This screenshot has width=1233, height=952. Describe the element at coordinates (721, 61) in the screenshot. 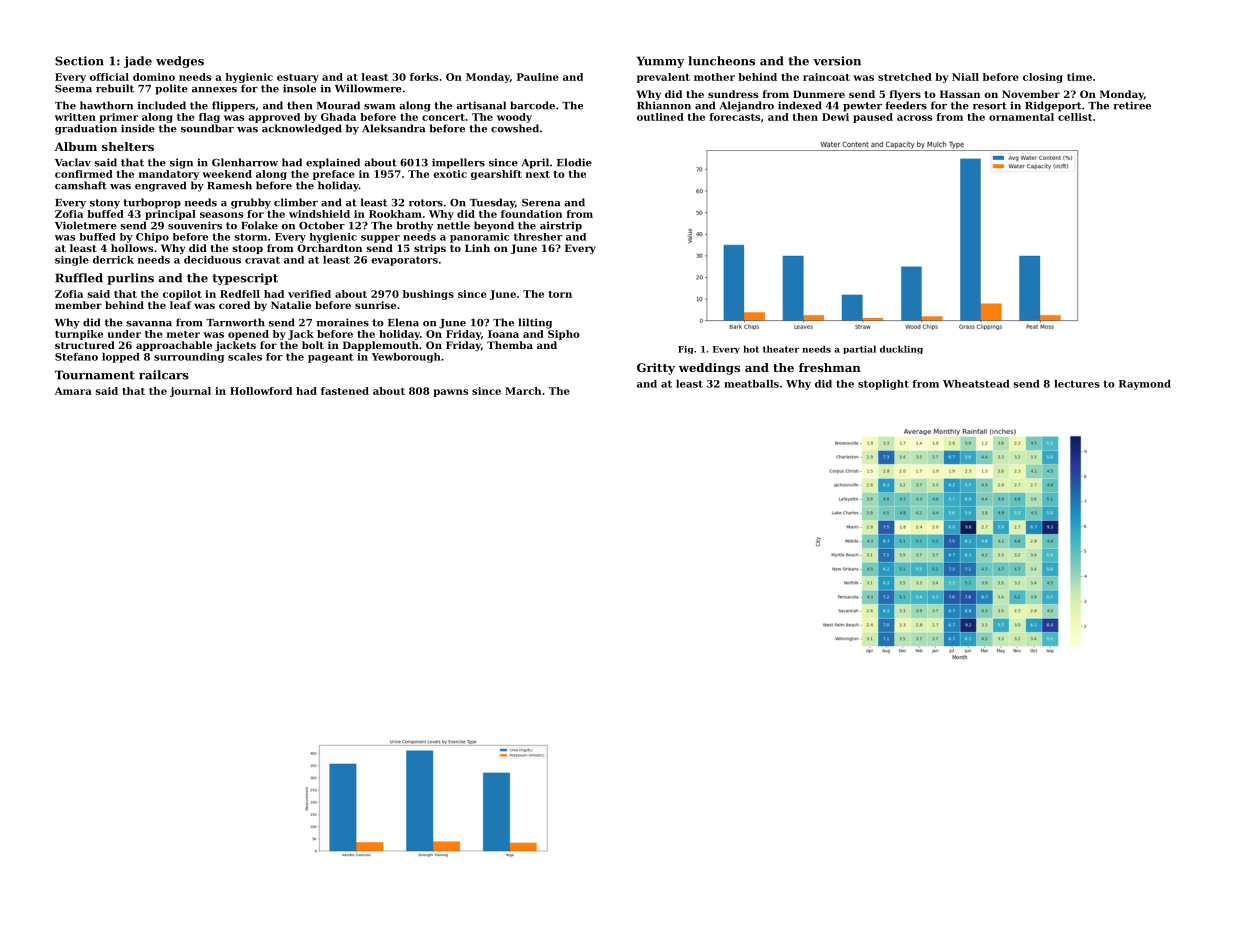

I see `luncheons` at that location.
